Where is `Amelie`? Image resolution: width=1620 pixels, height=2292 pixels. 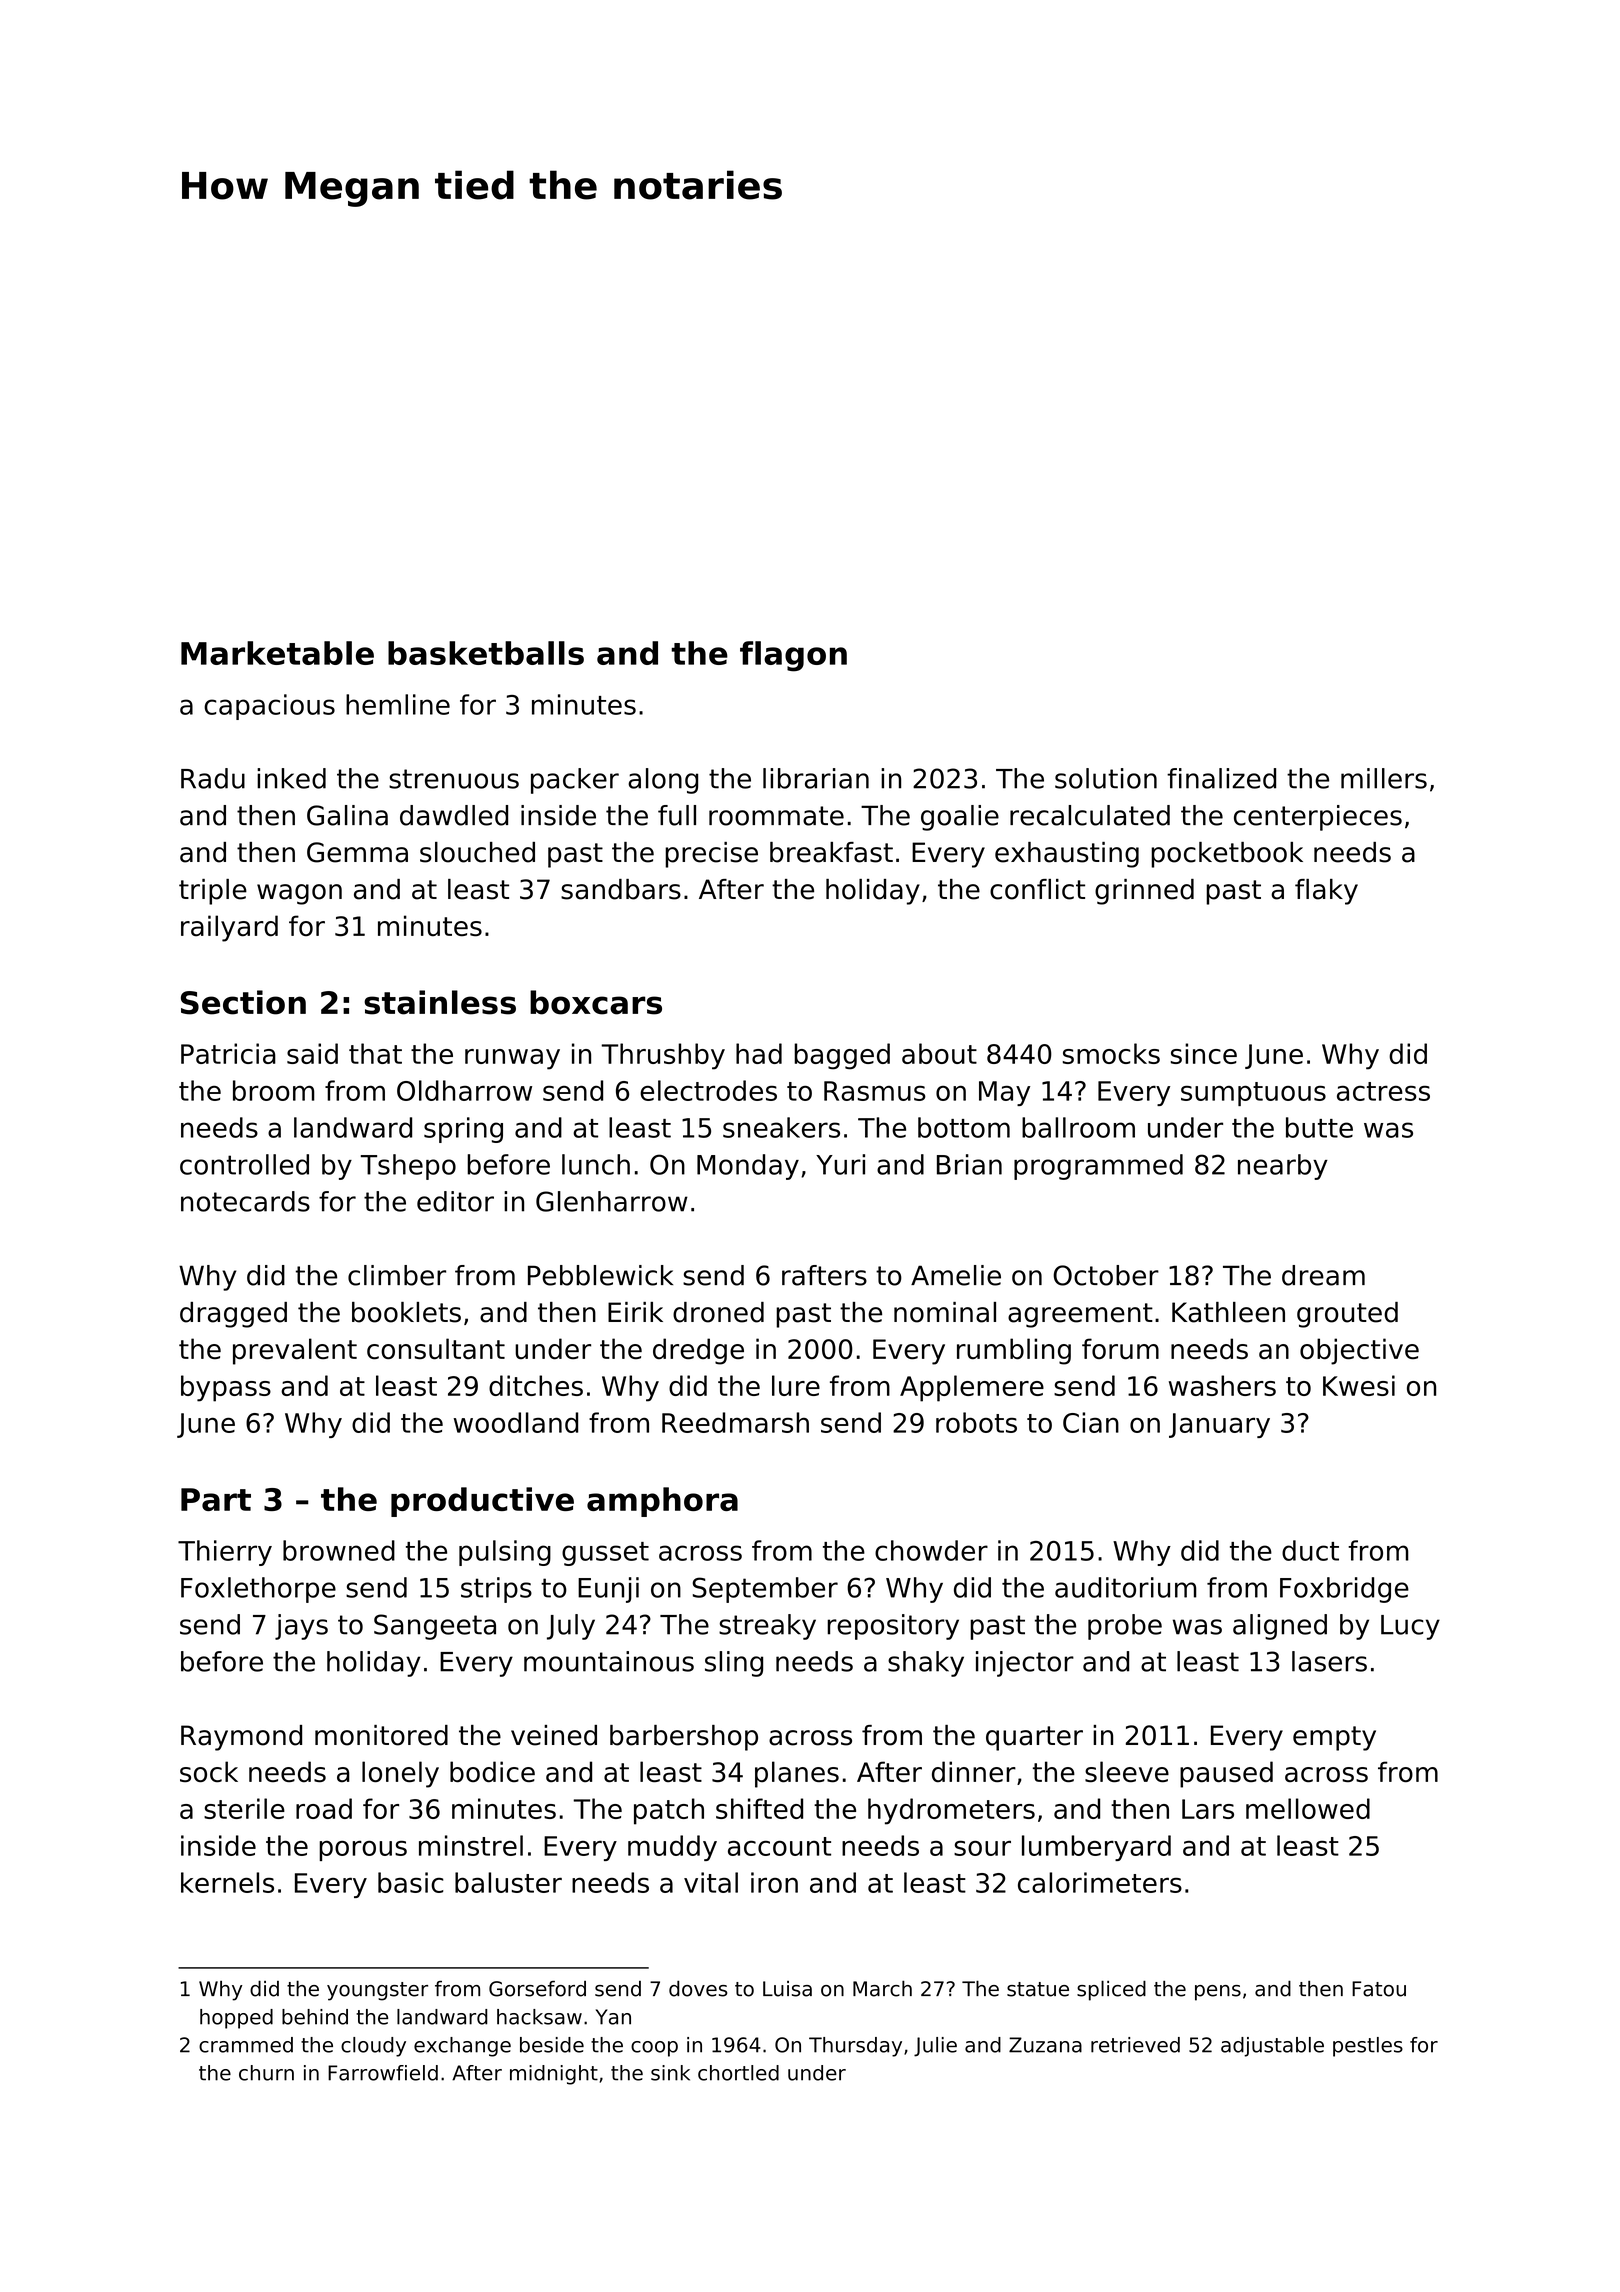 Amelie is located at coordinates (956, 1275).
